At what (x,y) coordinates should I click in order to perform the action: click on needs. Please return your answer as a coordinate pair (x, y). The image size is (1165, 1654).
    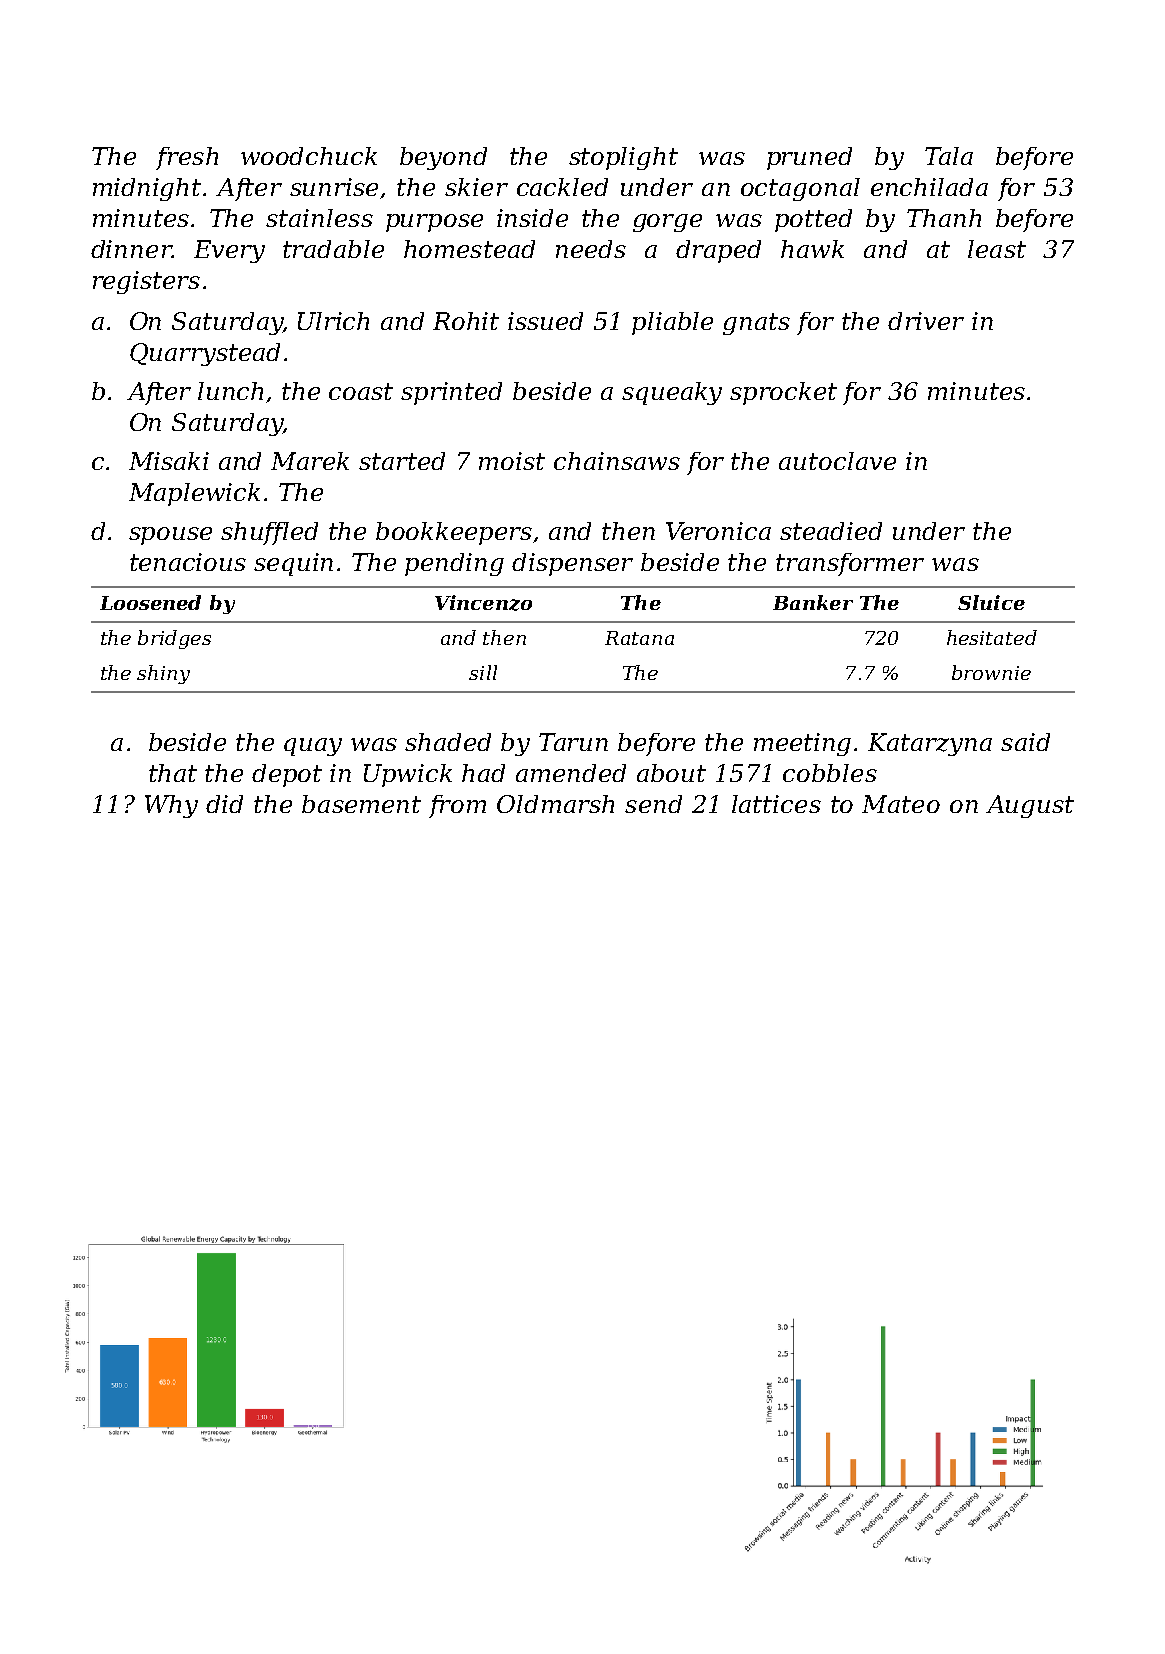
    Looking at the image, I should click on (591, 249).
